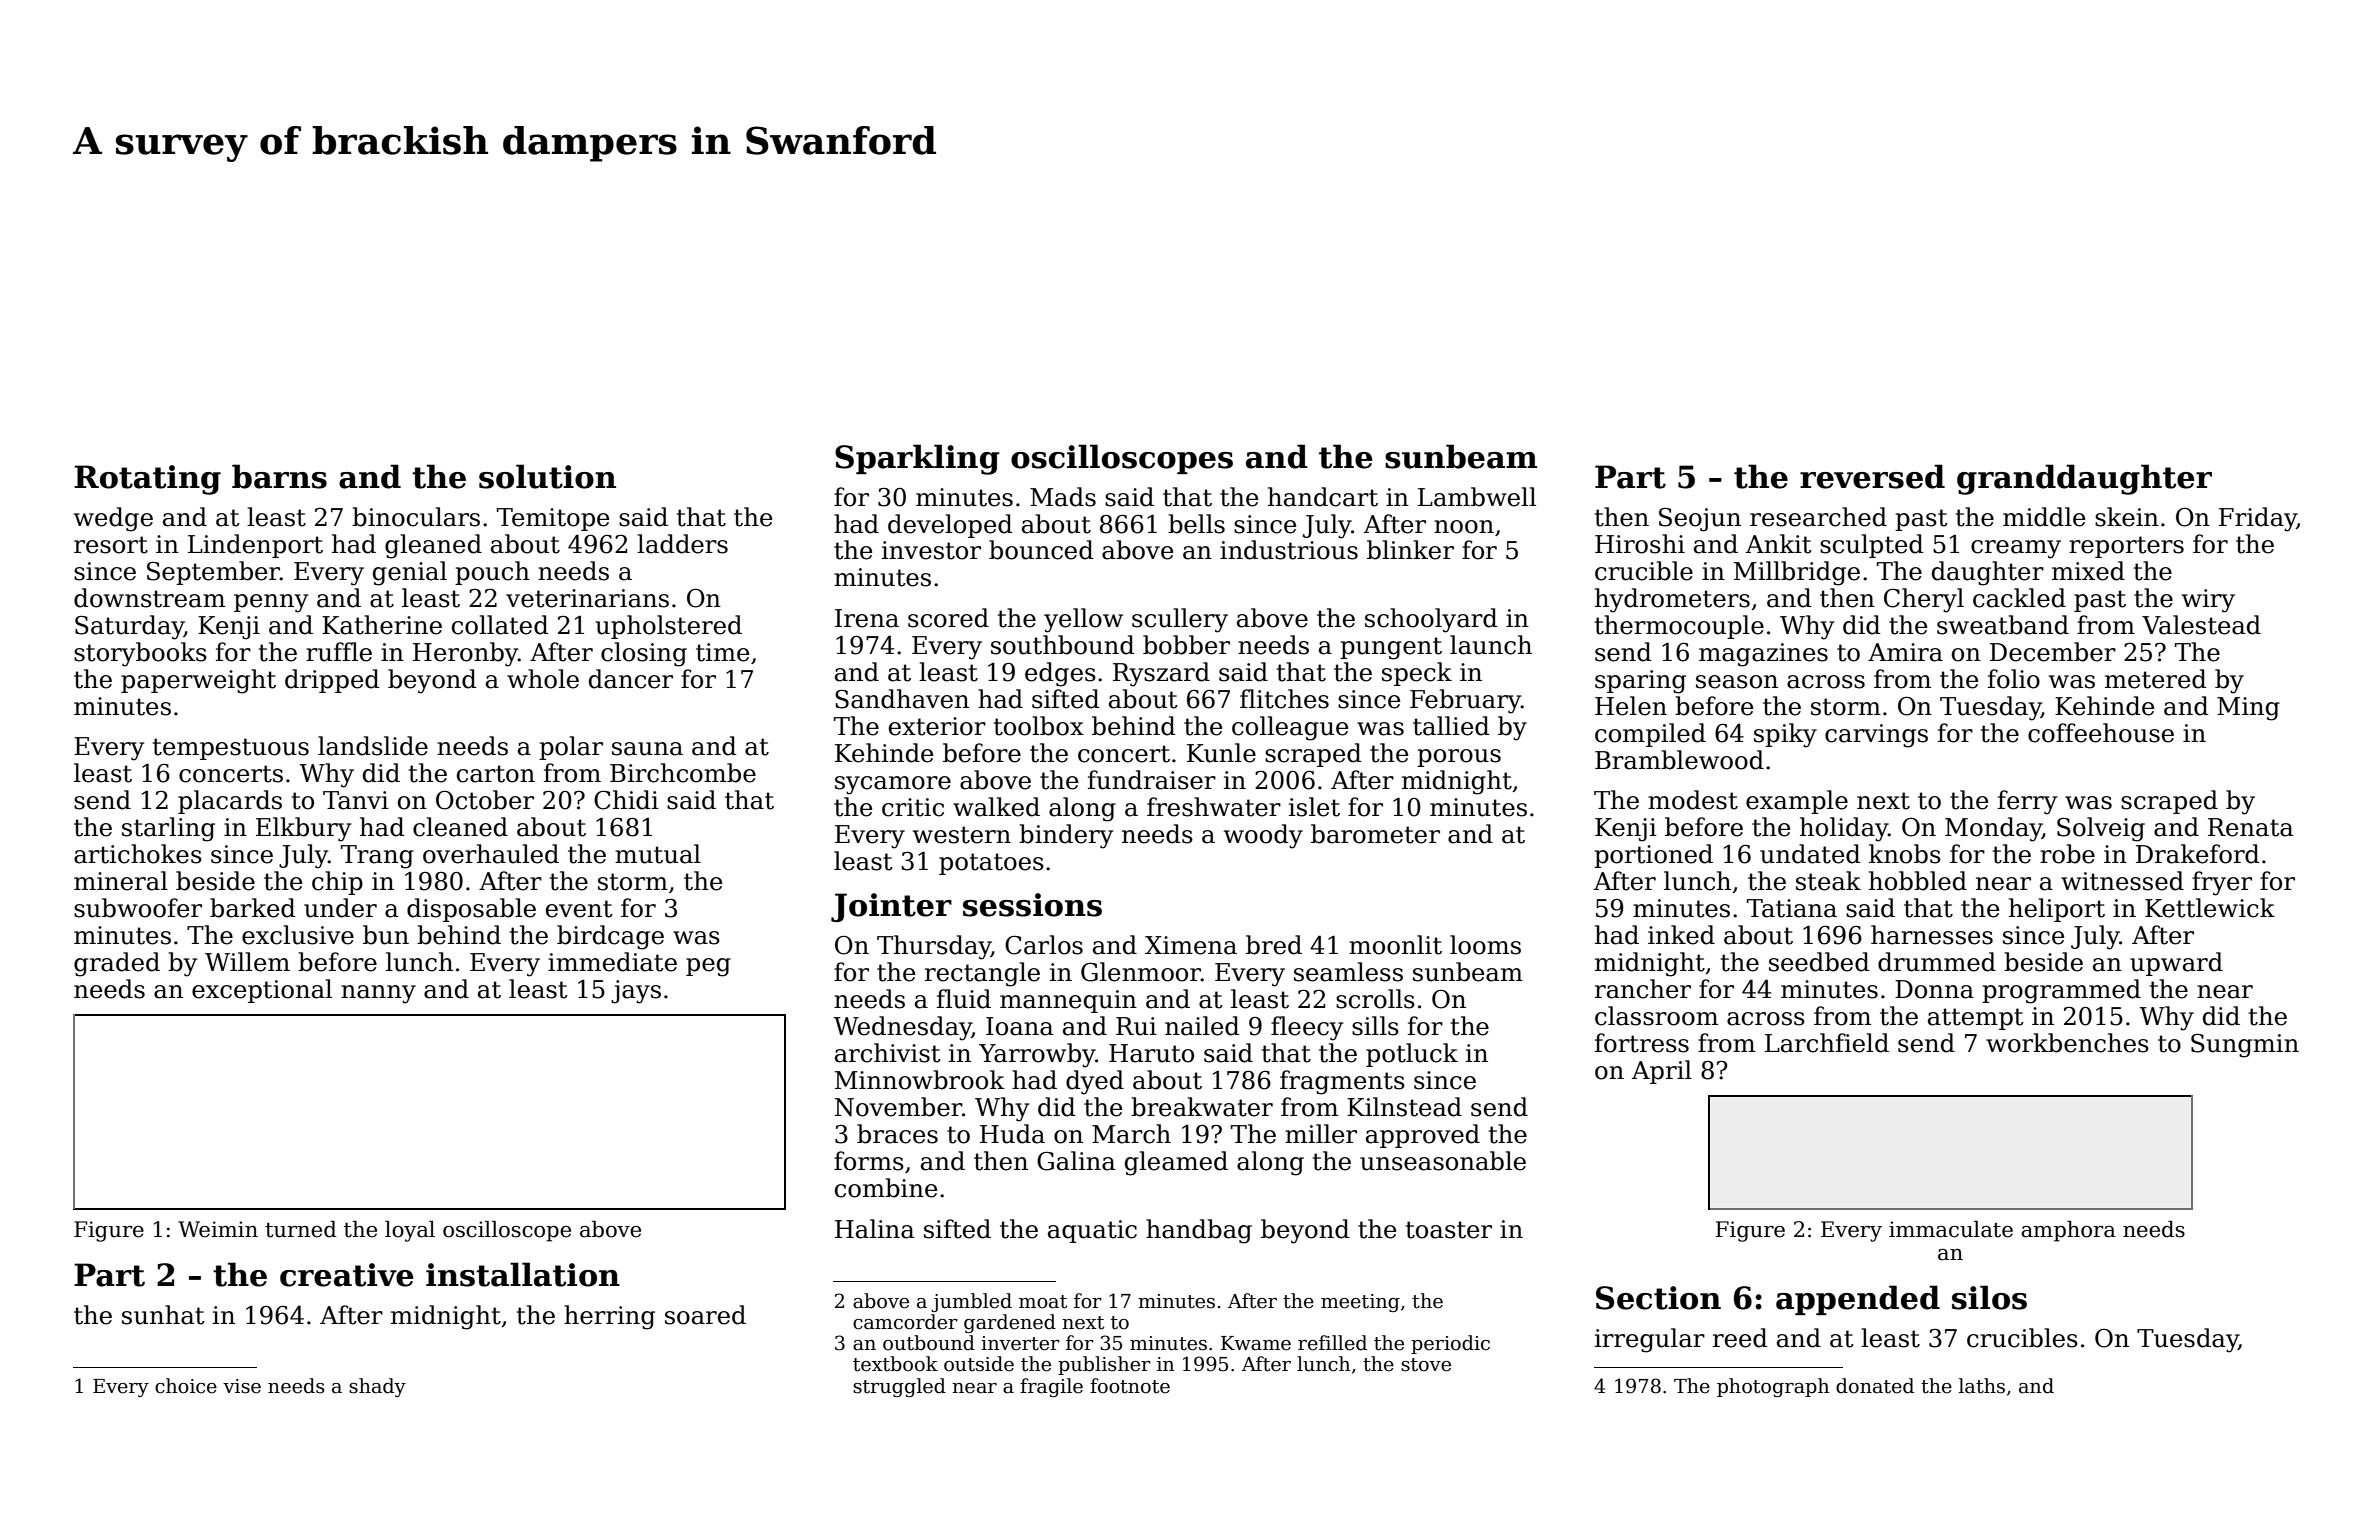 The image size is (2380, 1540). Describe the element at coordinates (377, 857) in the page. I see `Trang` at that location.
